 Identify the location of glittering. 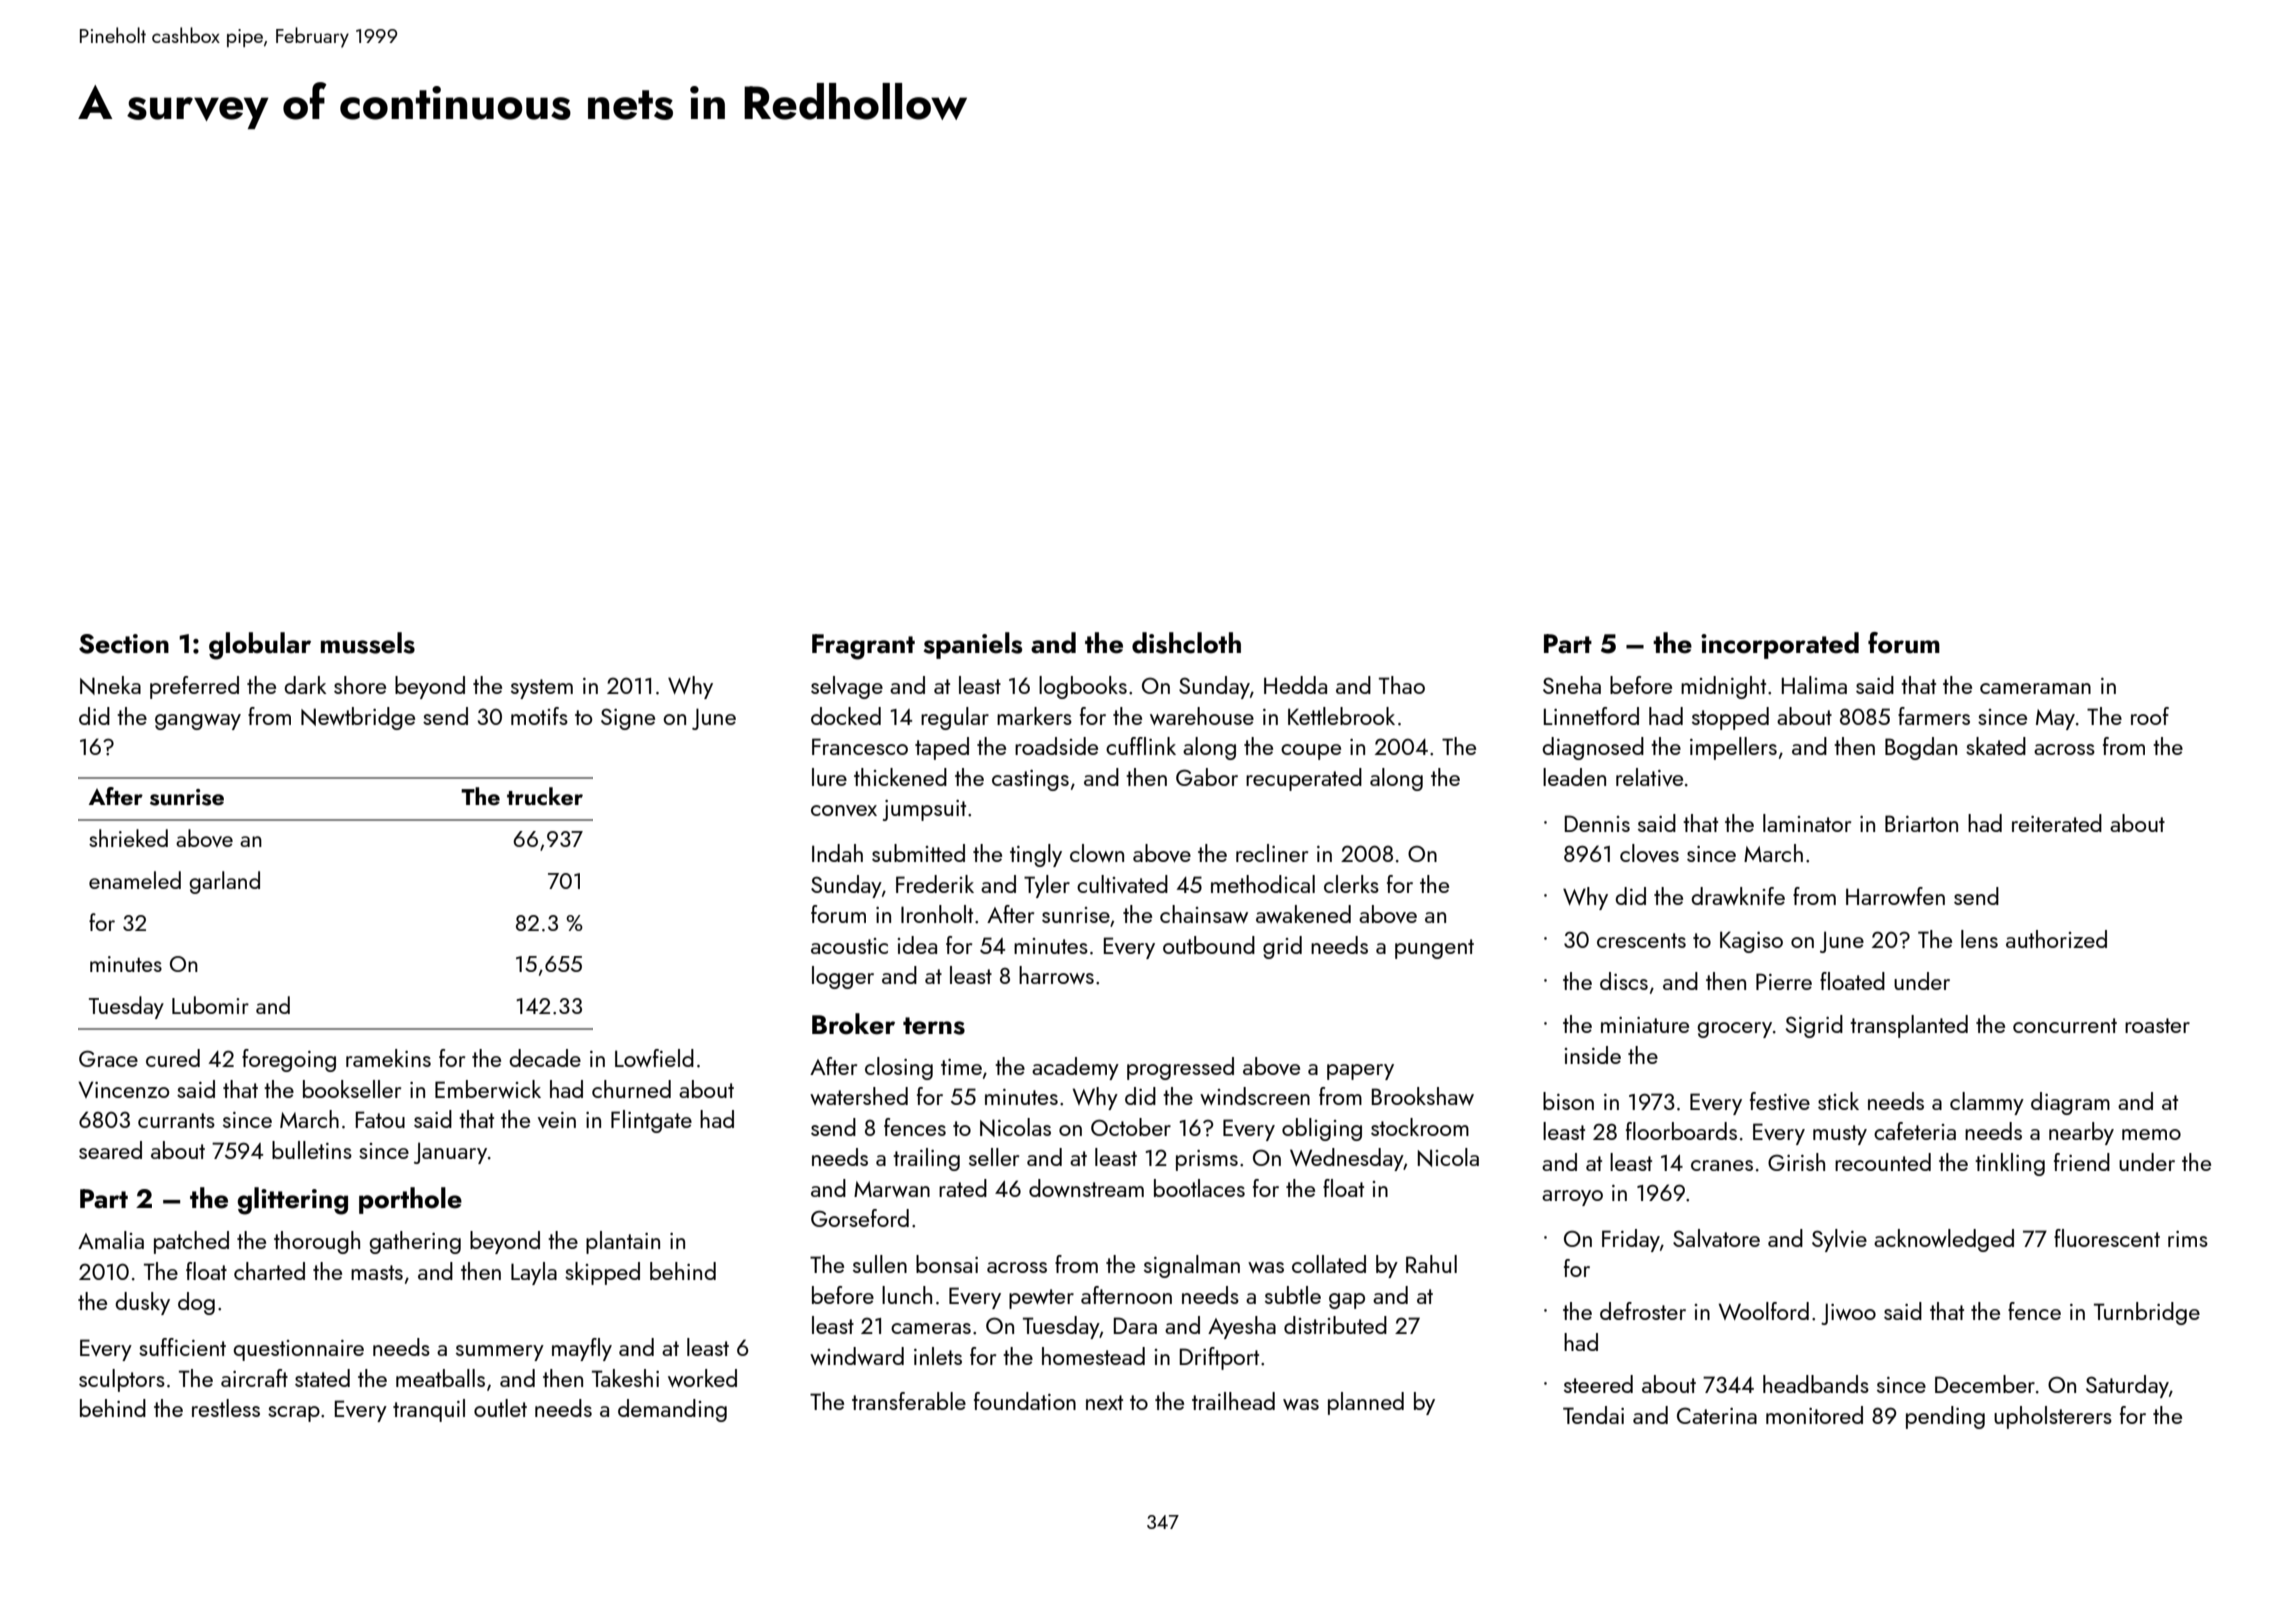
(293, 1201).
